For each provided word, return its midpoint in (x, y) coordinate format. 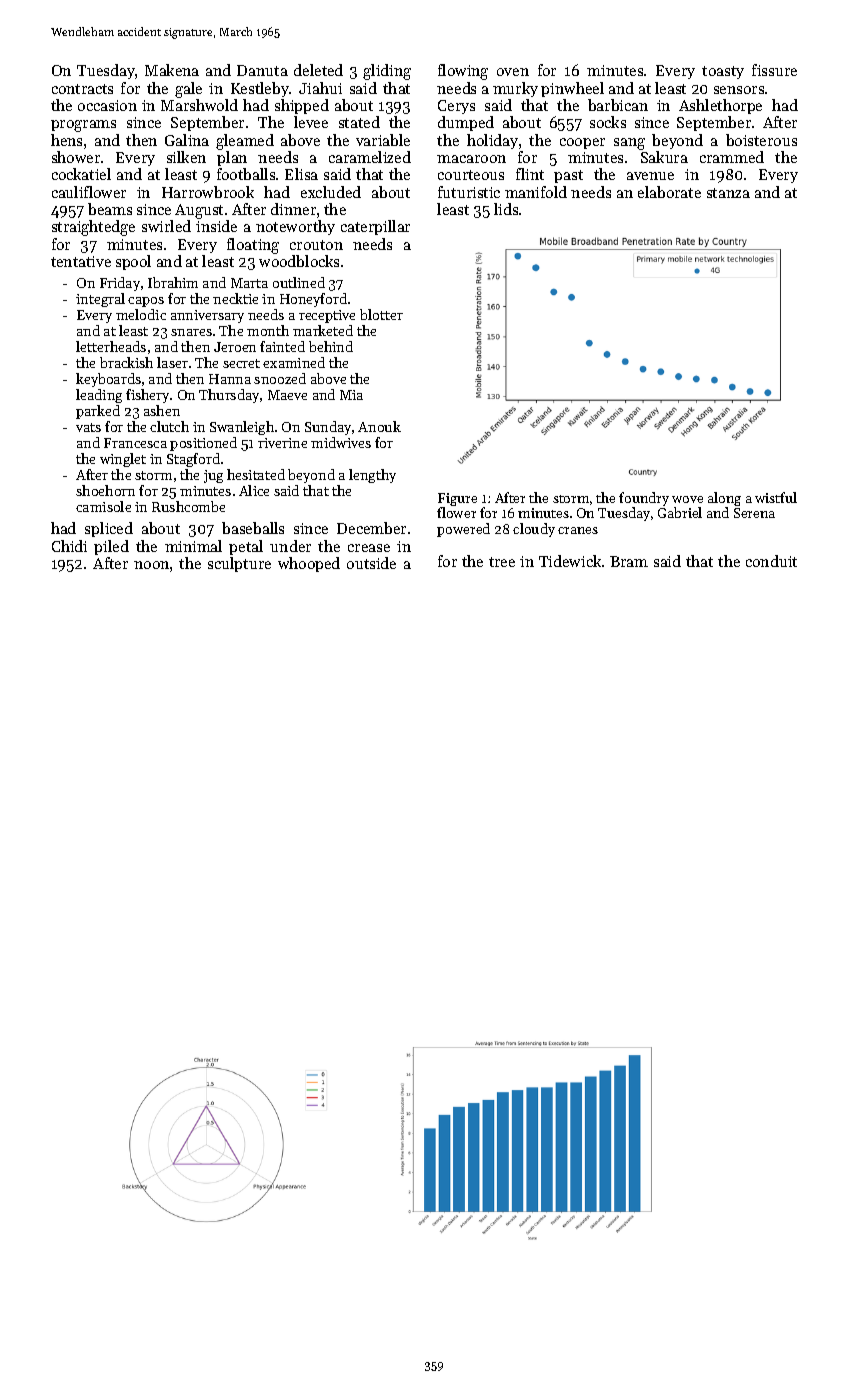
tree (502, 562)
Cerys (456, 107)
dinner (293, 209)
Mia (351, 395)
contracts (82, 89)
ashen (162, 410)
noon (151, 565)
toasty (723, 72)
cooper (582, 143)
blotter (381, 314)
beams (110, 209)
